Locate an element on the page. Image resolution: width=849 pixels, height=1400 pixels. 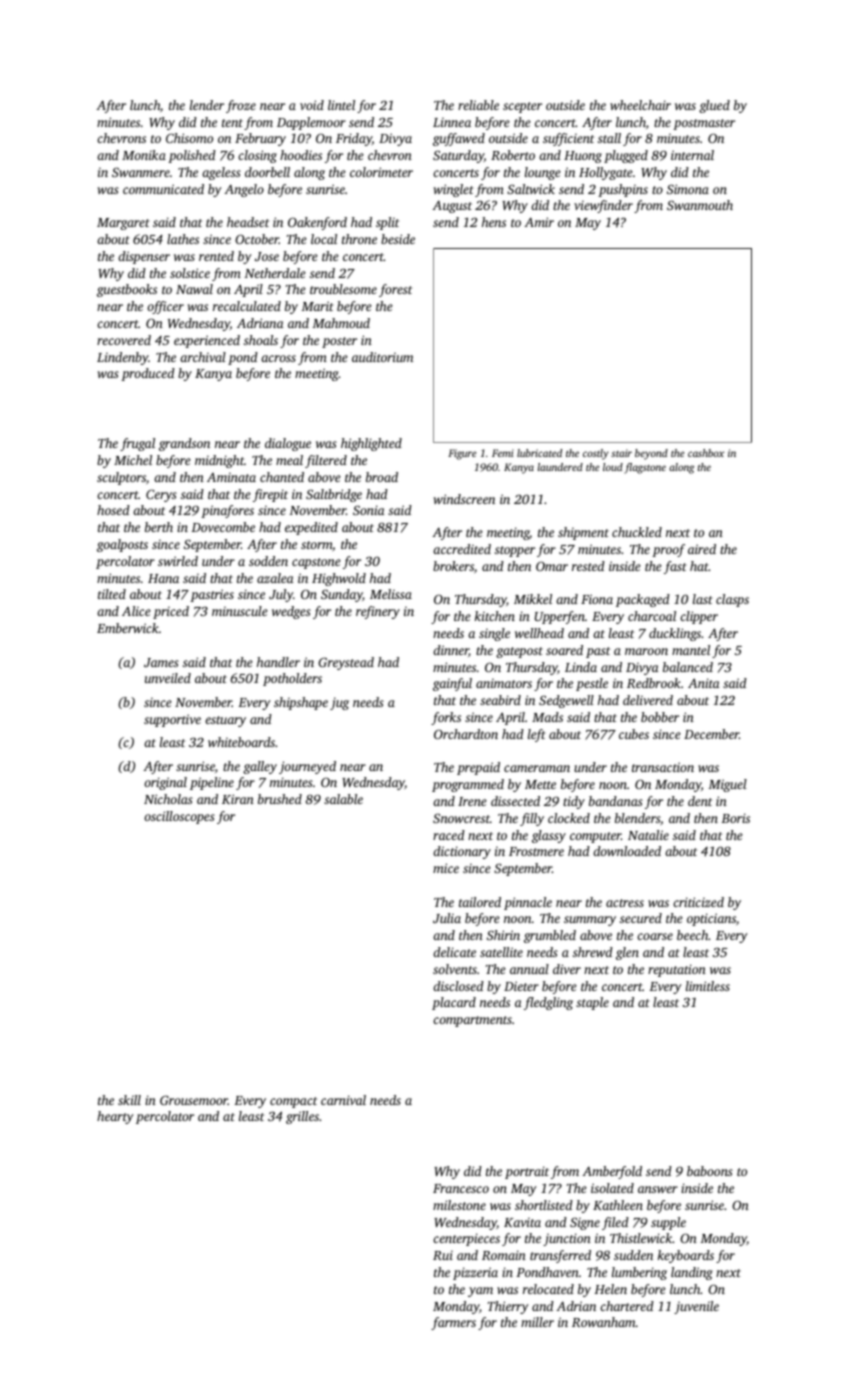
Linnea is located at coordinates (452, 122).
